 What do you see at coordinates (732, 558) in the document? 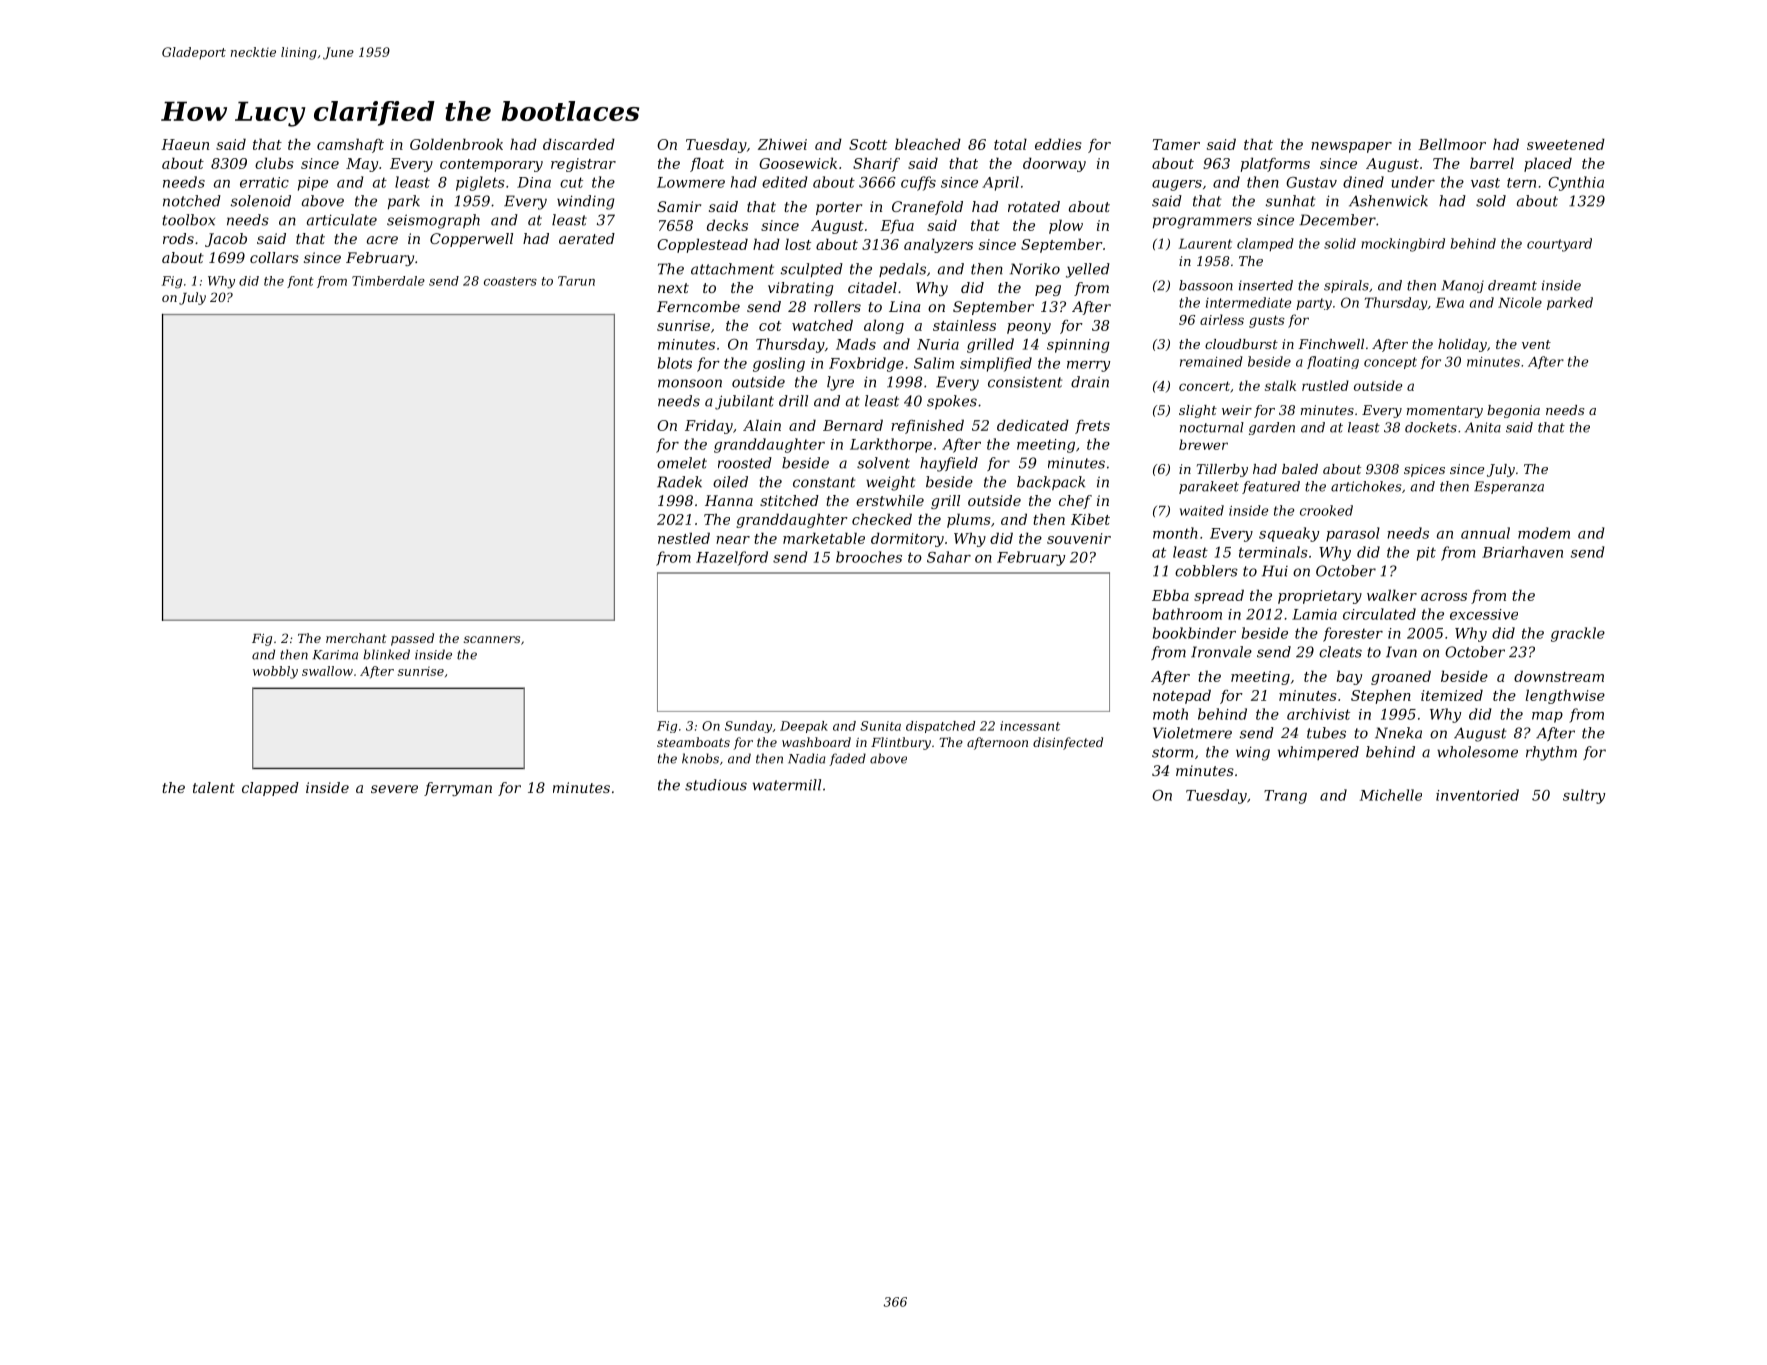
I see `Hazelford` at bounding box center [732, 558].
